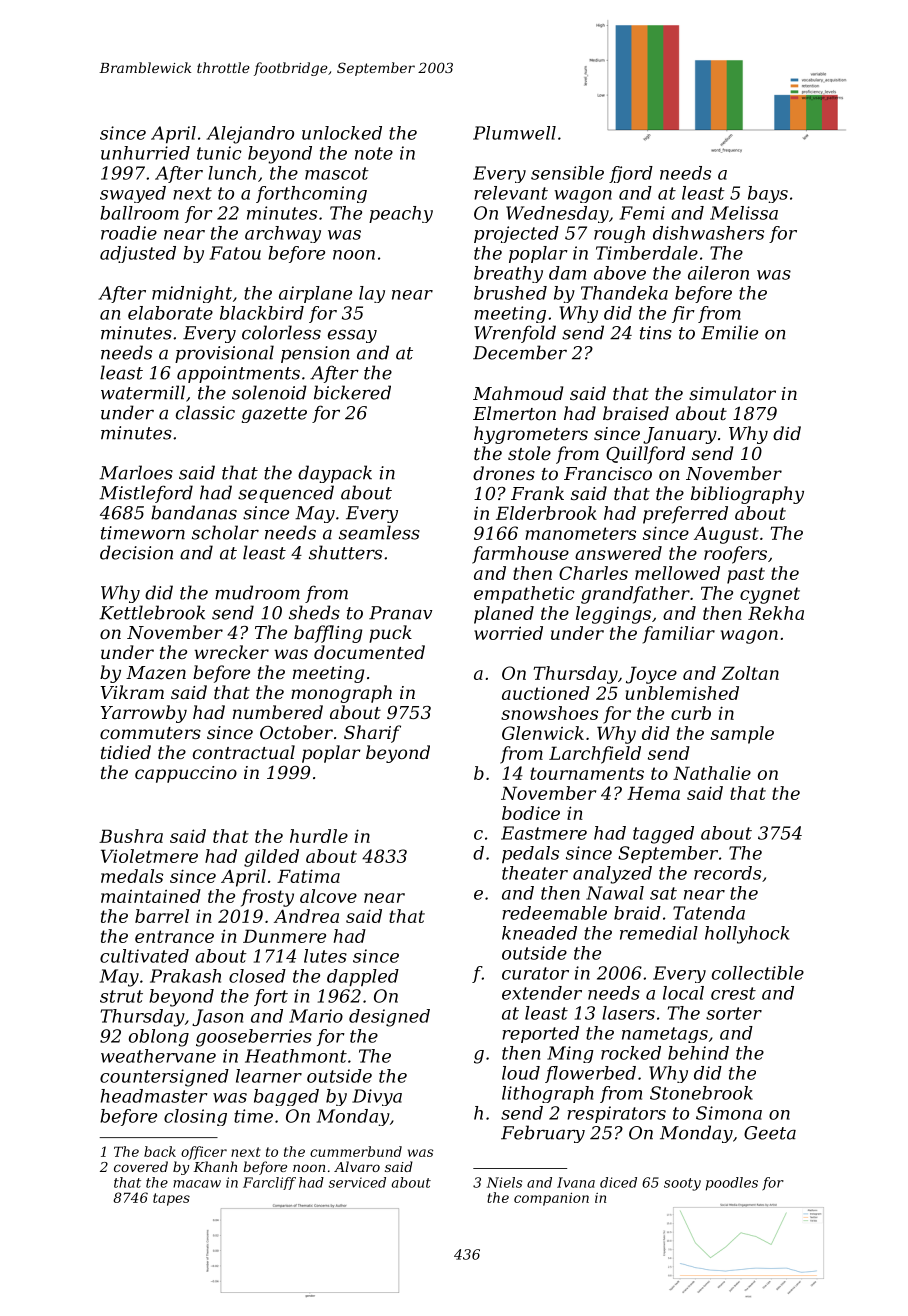 This document has height=1316, width=908. Describe the element at coordinates (363, 977) in the document. I see `dappled` at that location.
